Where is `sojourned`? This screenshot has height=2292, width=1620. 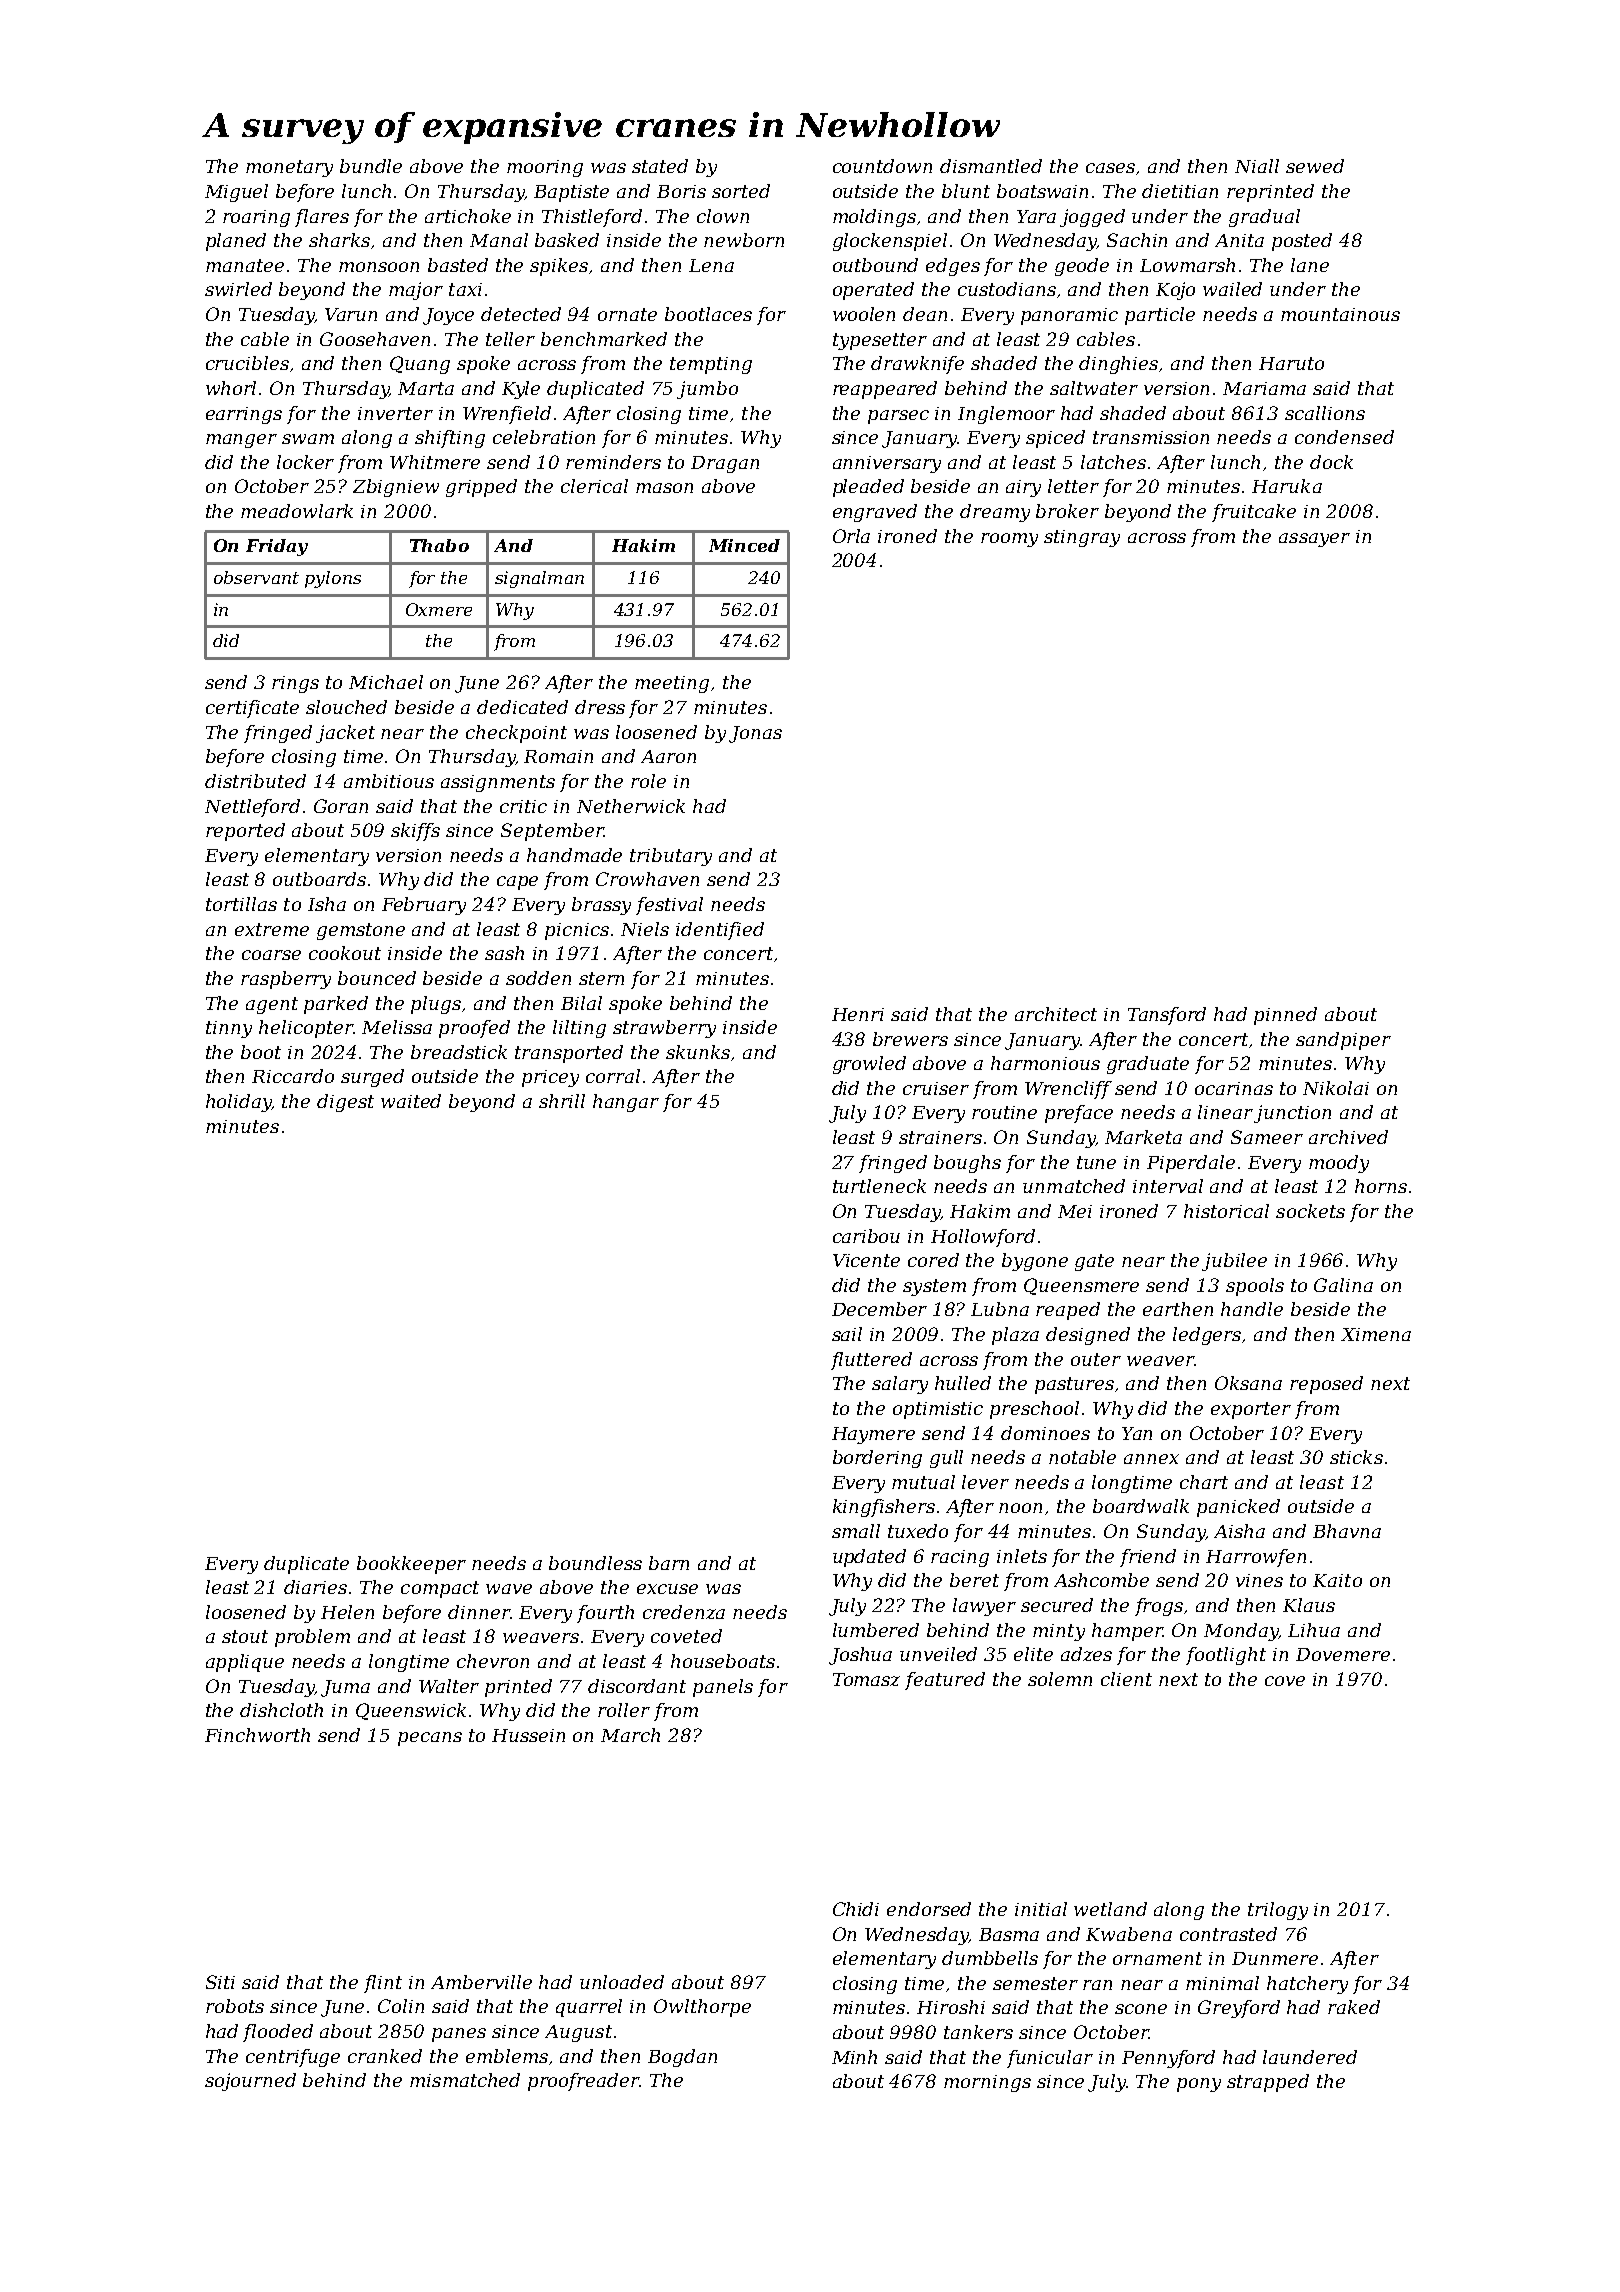 sojourned is located at coordinates (250, 2082).
